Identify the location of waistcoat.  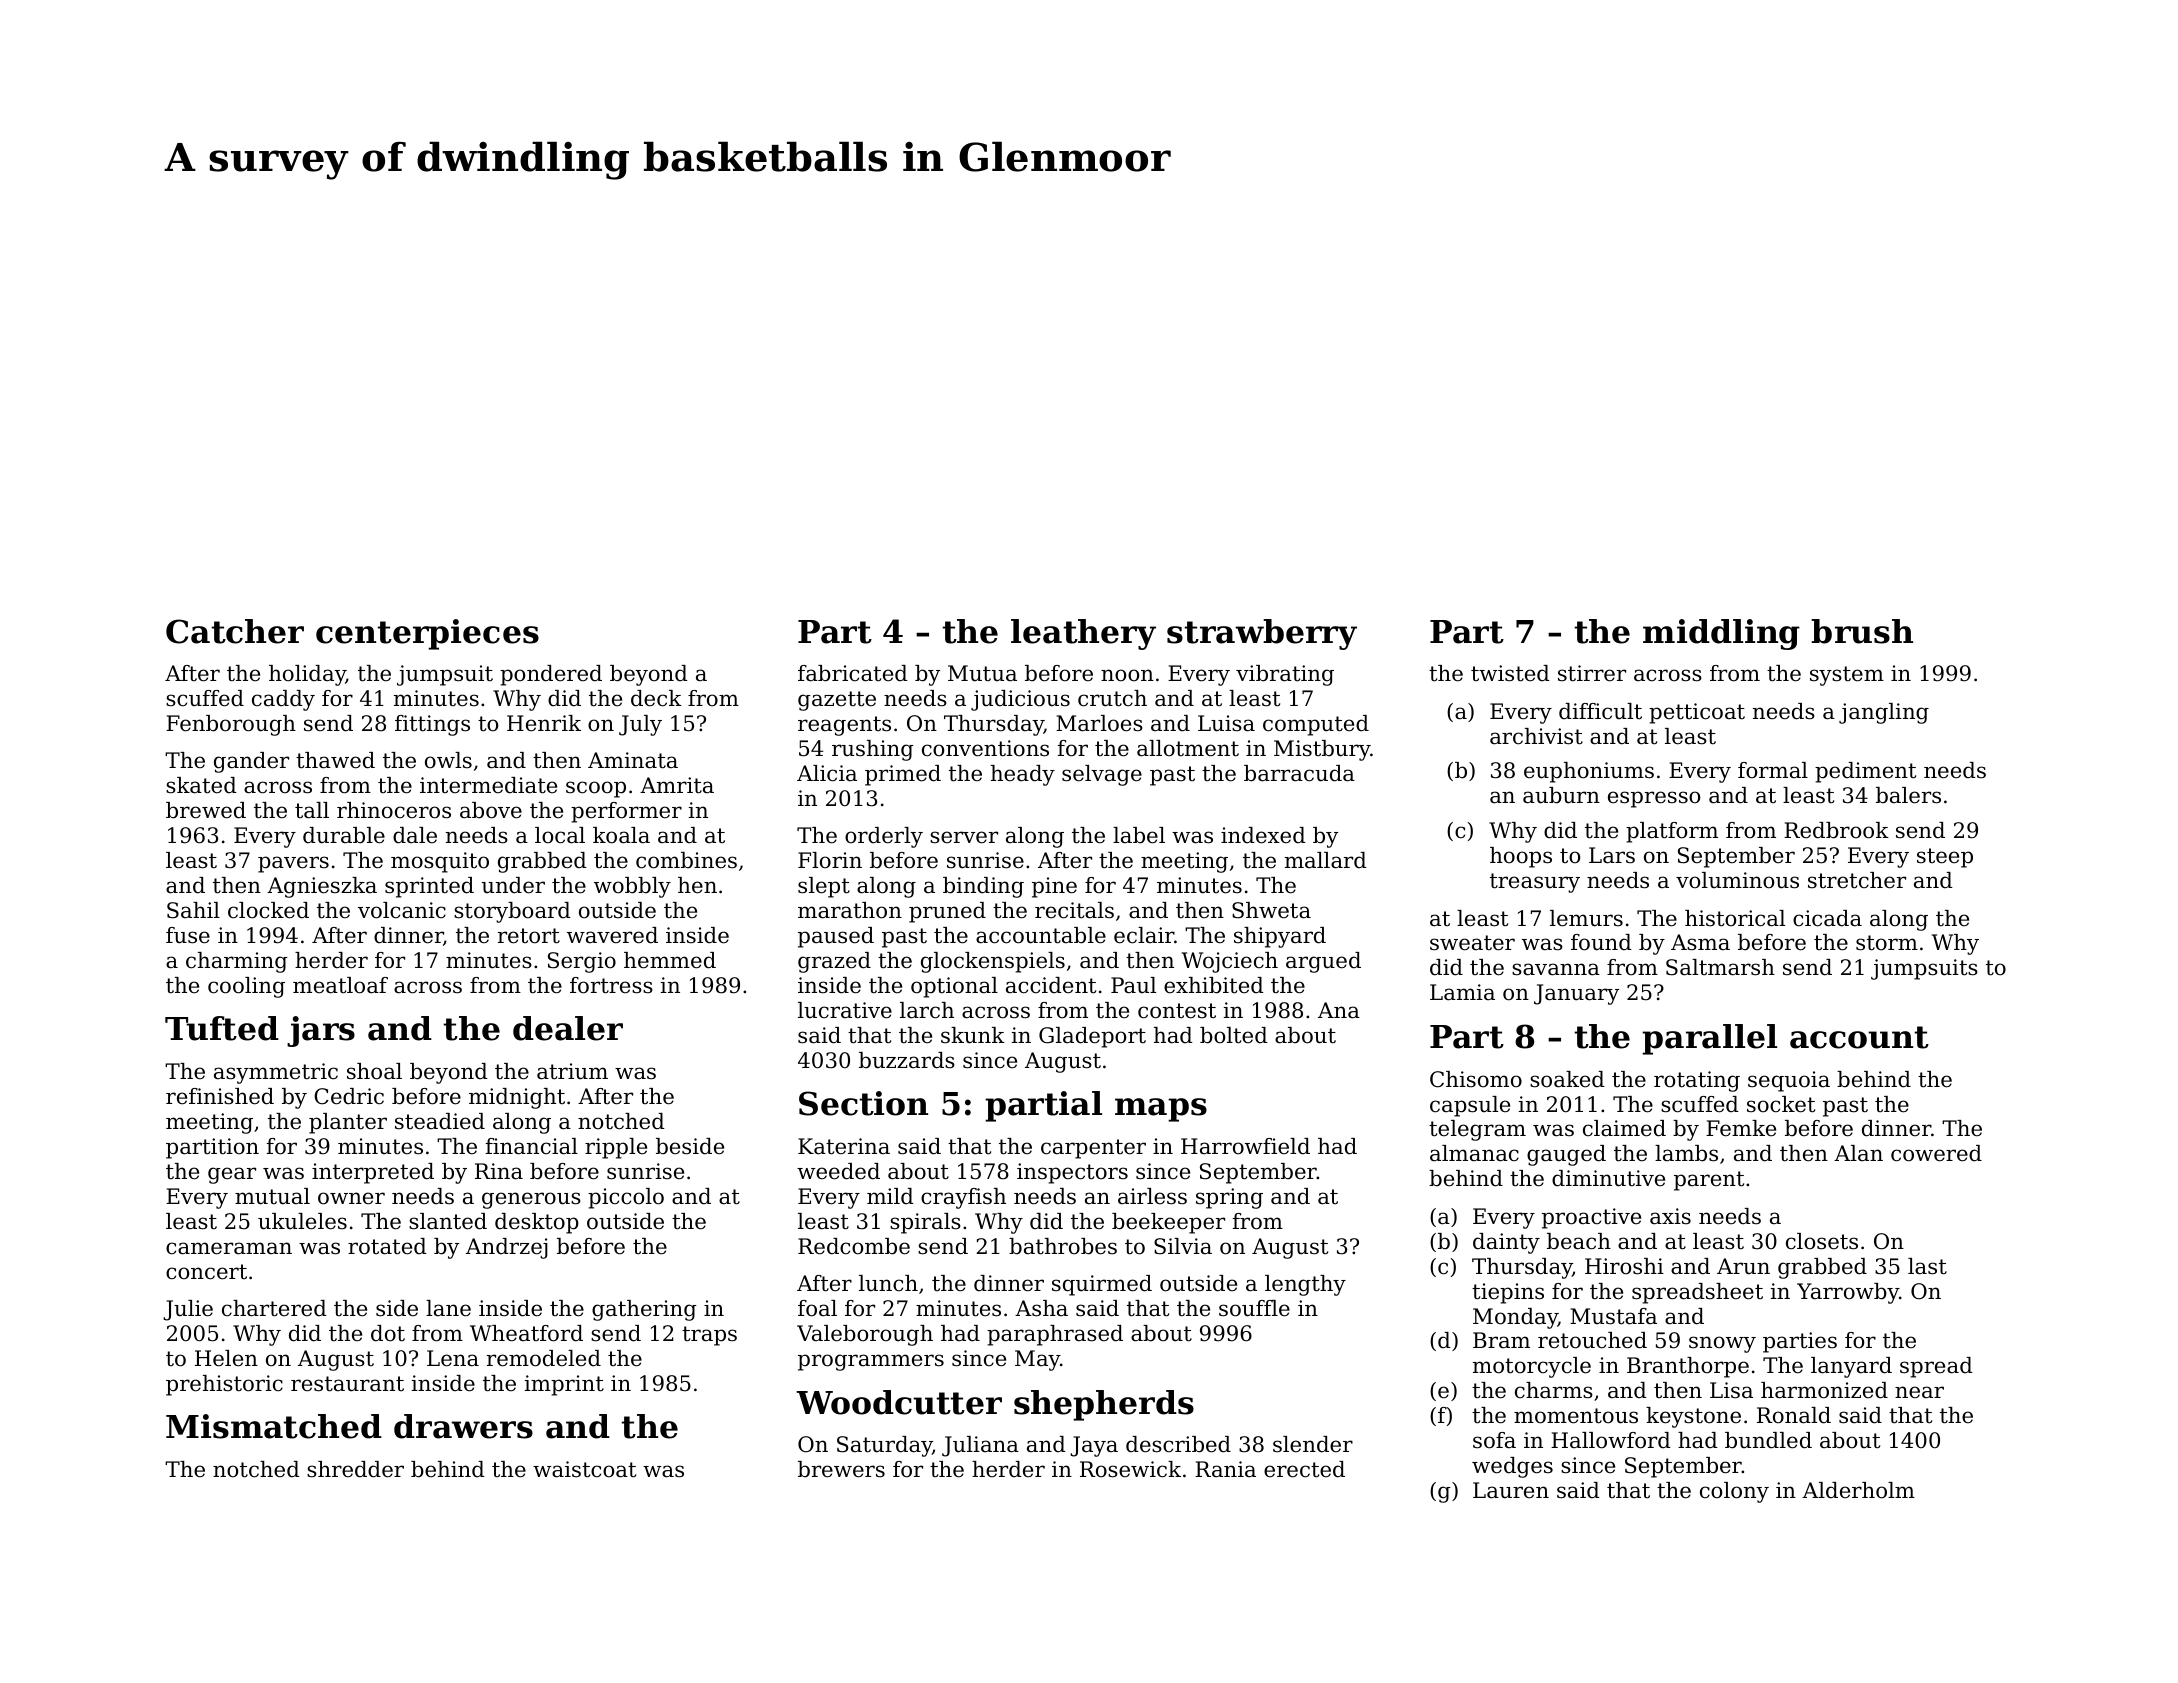
(584, 1469).
